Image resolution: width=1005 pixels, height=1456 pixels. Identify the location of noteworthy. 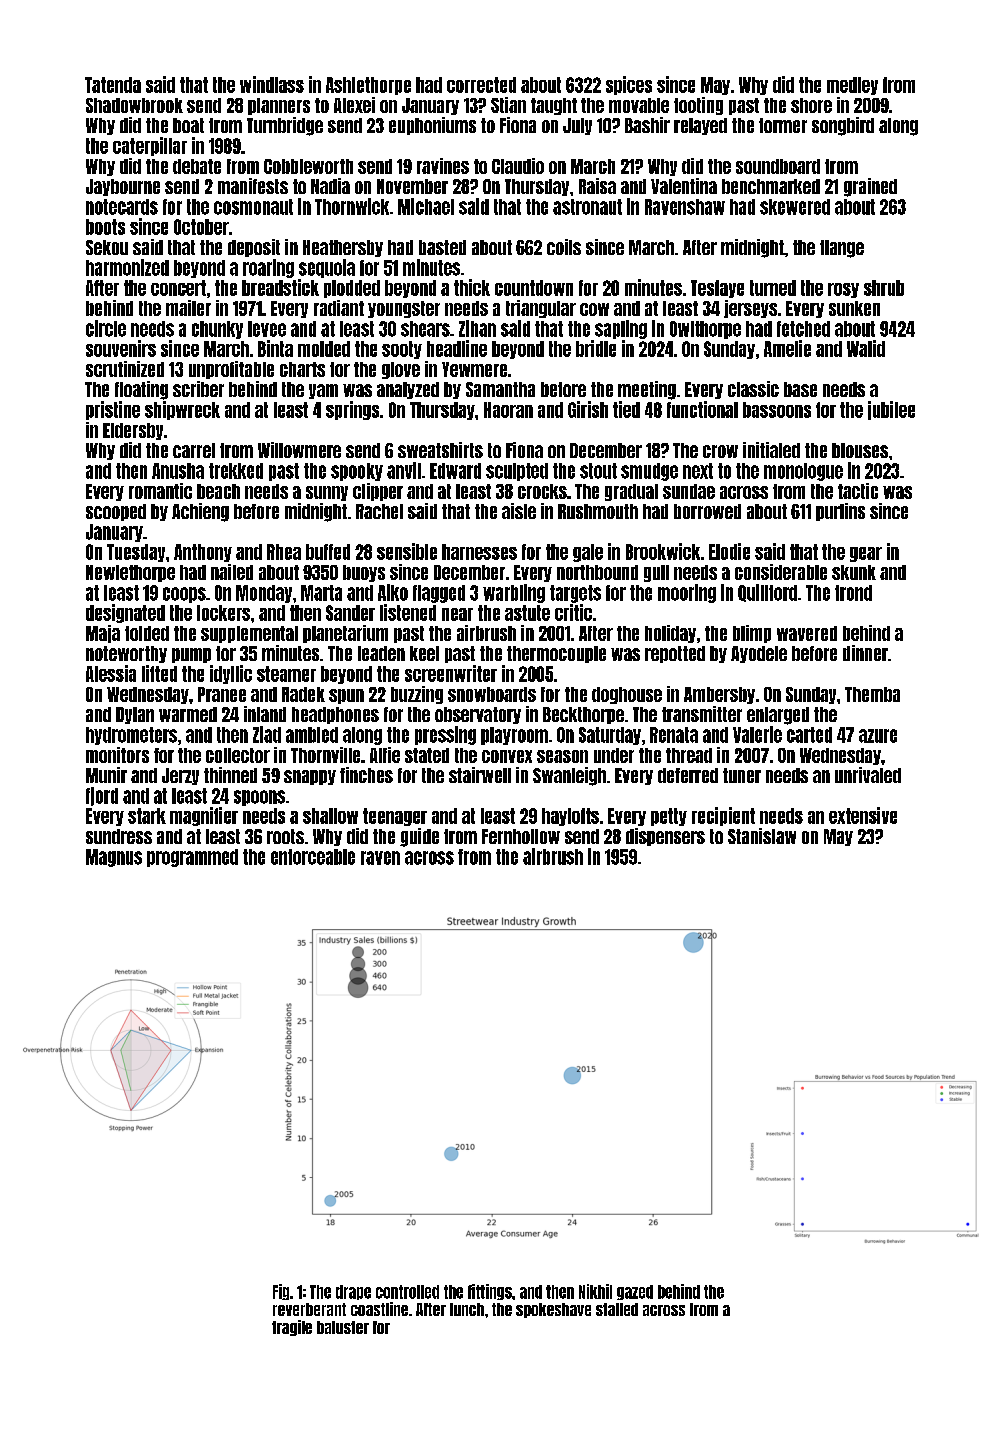
(126, 654).
